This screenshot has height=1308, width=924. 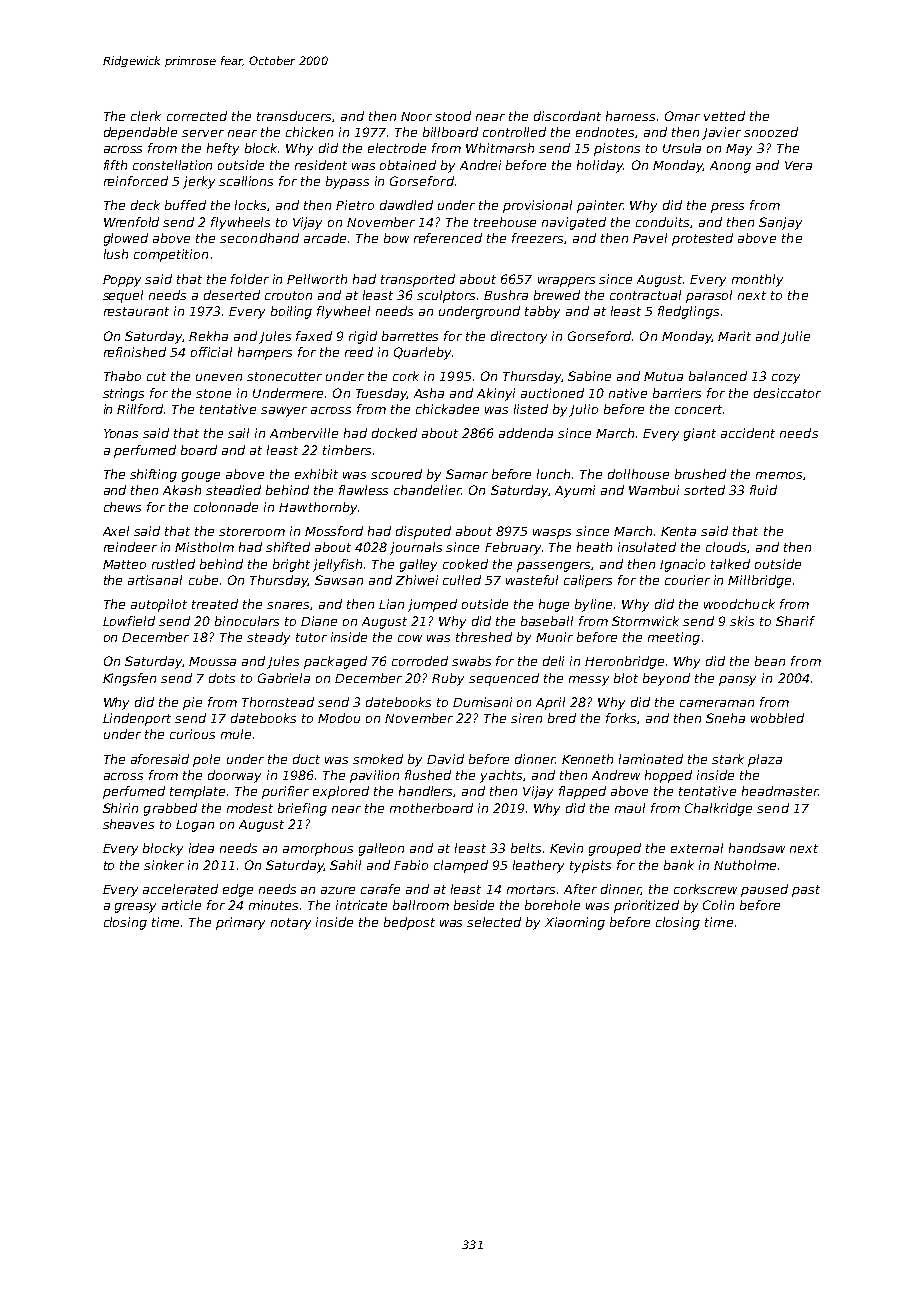 What do you see at coordinates (429, 393) in the screenshot?
I see `Asha` at bounding box center [429, 393].
